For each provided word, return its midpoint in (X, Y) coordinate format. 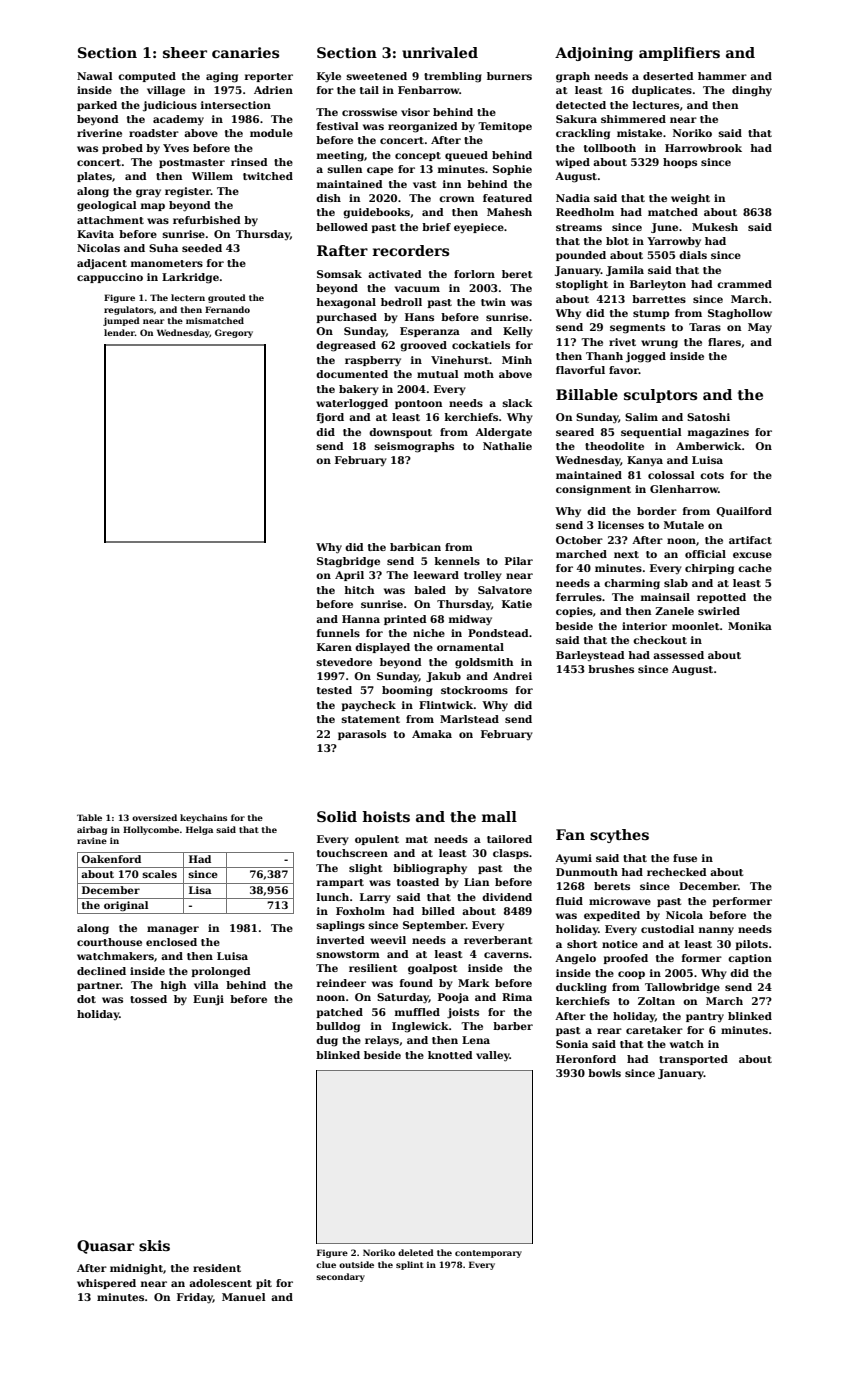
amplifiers (679, 54)
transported (693, 1060)
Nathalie (507, 446)
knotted (450, 1055)
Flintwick (446, 705)
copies (574, 612)
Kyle (329, 77)
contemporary (488, 1254)
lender (119, 332)
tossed (148, 999)
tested (334, 690)
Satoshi (708, 417)
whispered (106, 1284)
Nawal (95, 76)
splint (410, 1265)
